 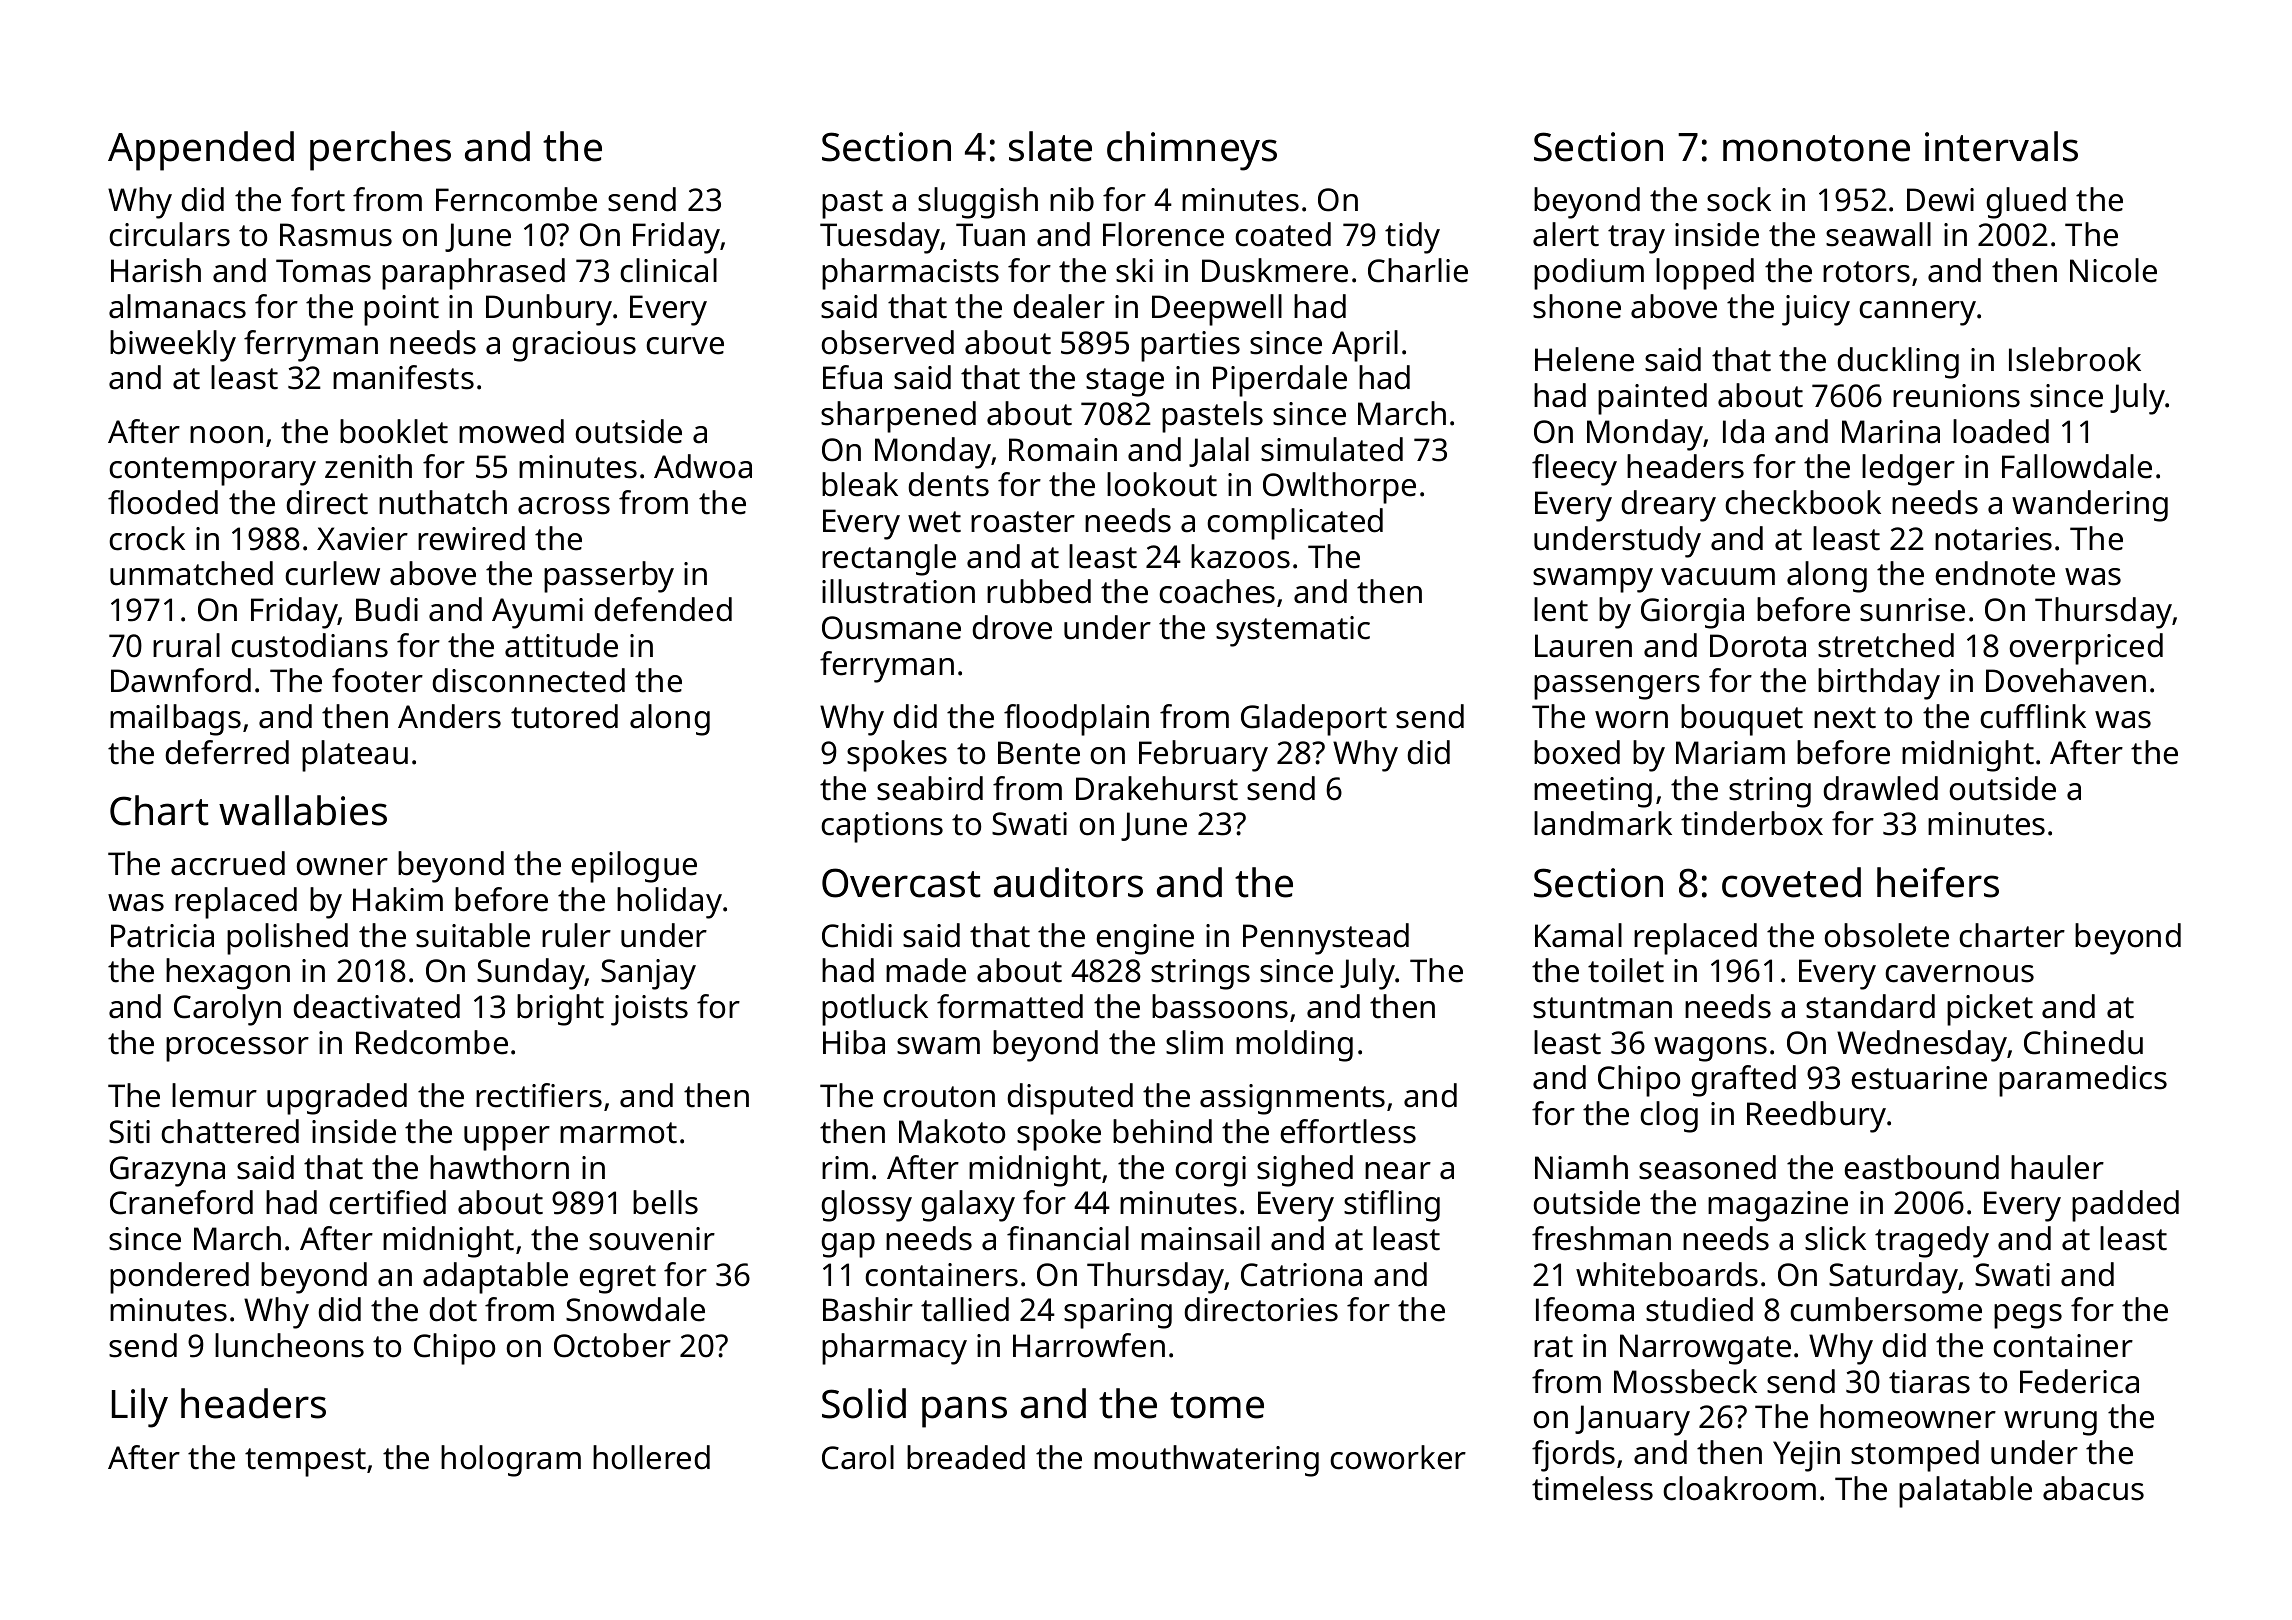 What do you see at coordinates (2113, 270) in the image?
I see `Nicole` at bounding box center [2113, 270].
